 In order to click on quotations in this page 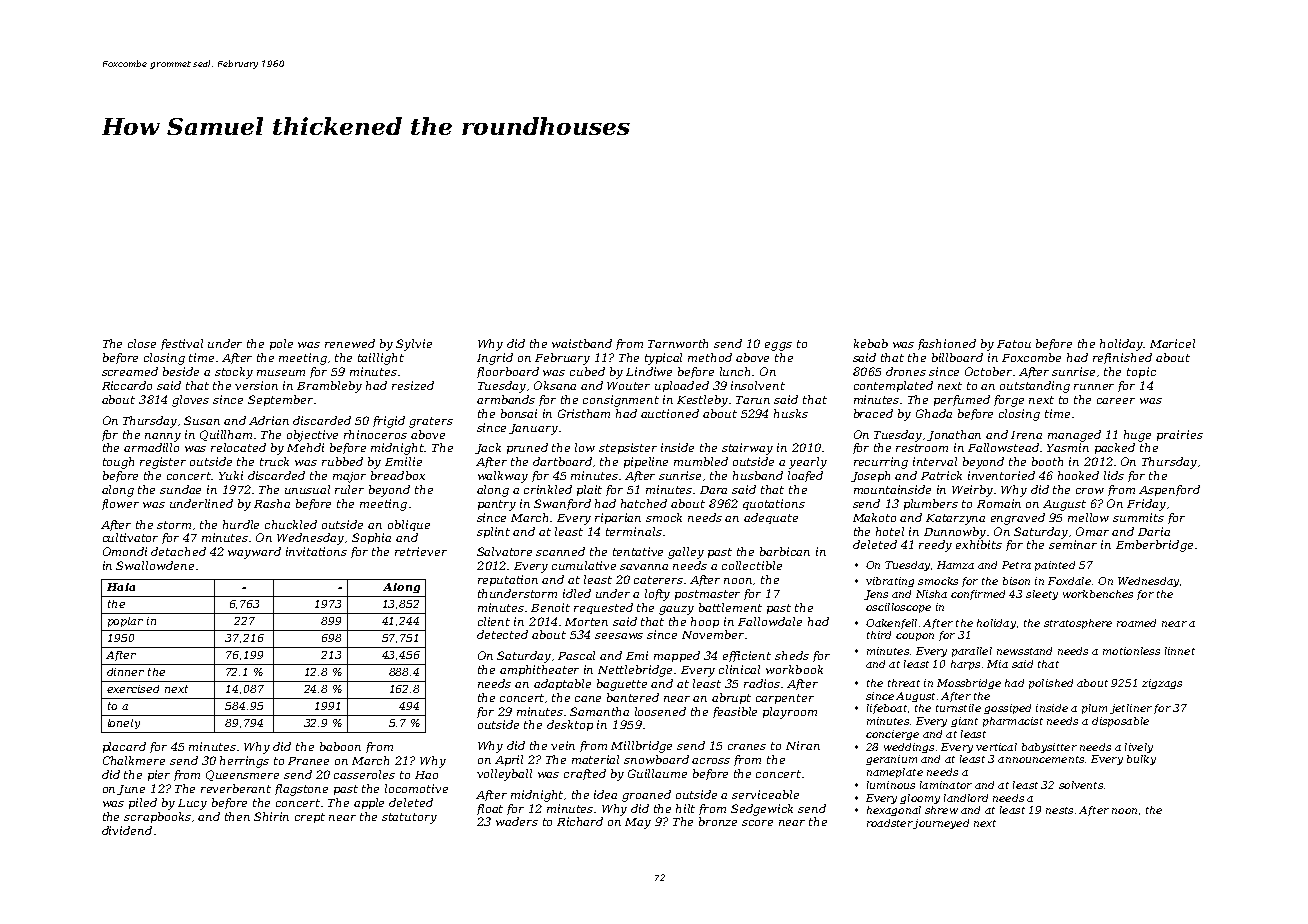, I will do `click(774, 504)`.
